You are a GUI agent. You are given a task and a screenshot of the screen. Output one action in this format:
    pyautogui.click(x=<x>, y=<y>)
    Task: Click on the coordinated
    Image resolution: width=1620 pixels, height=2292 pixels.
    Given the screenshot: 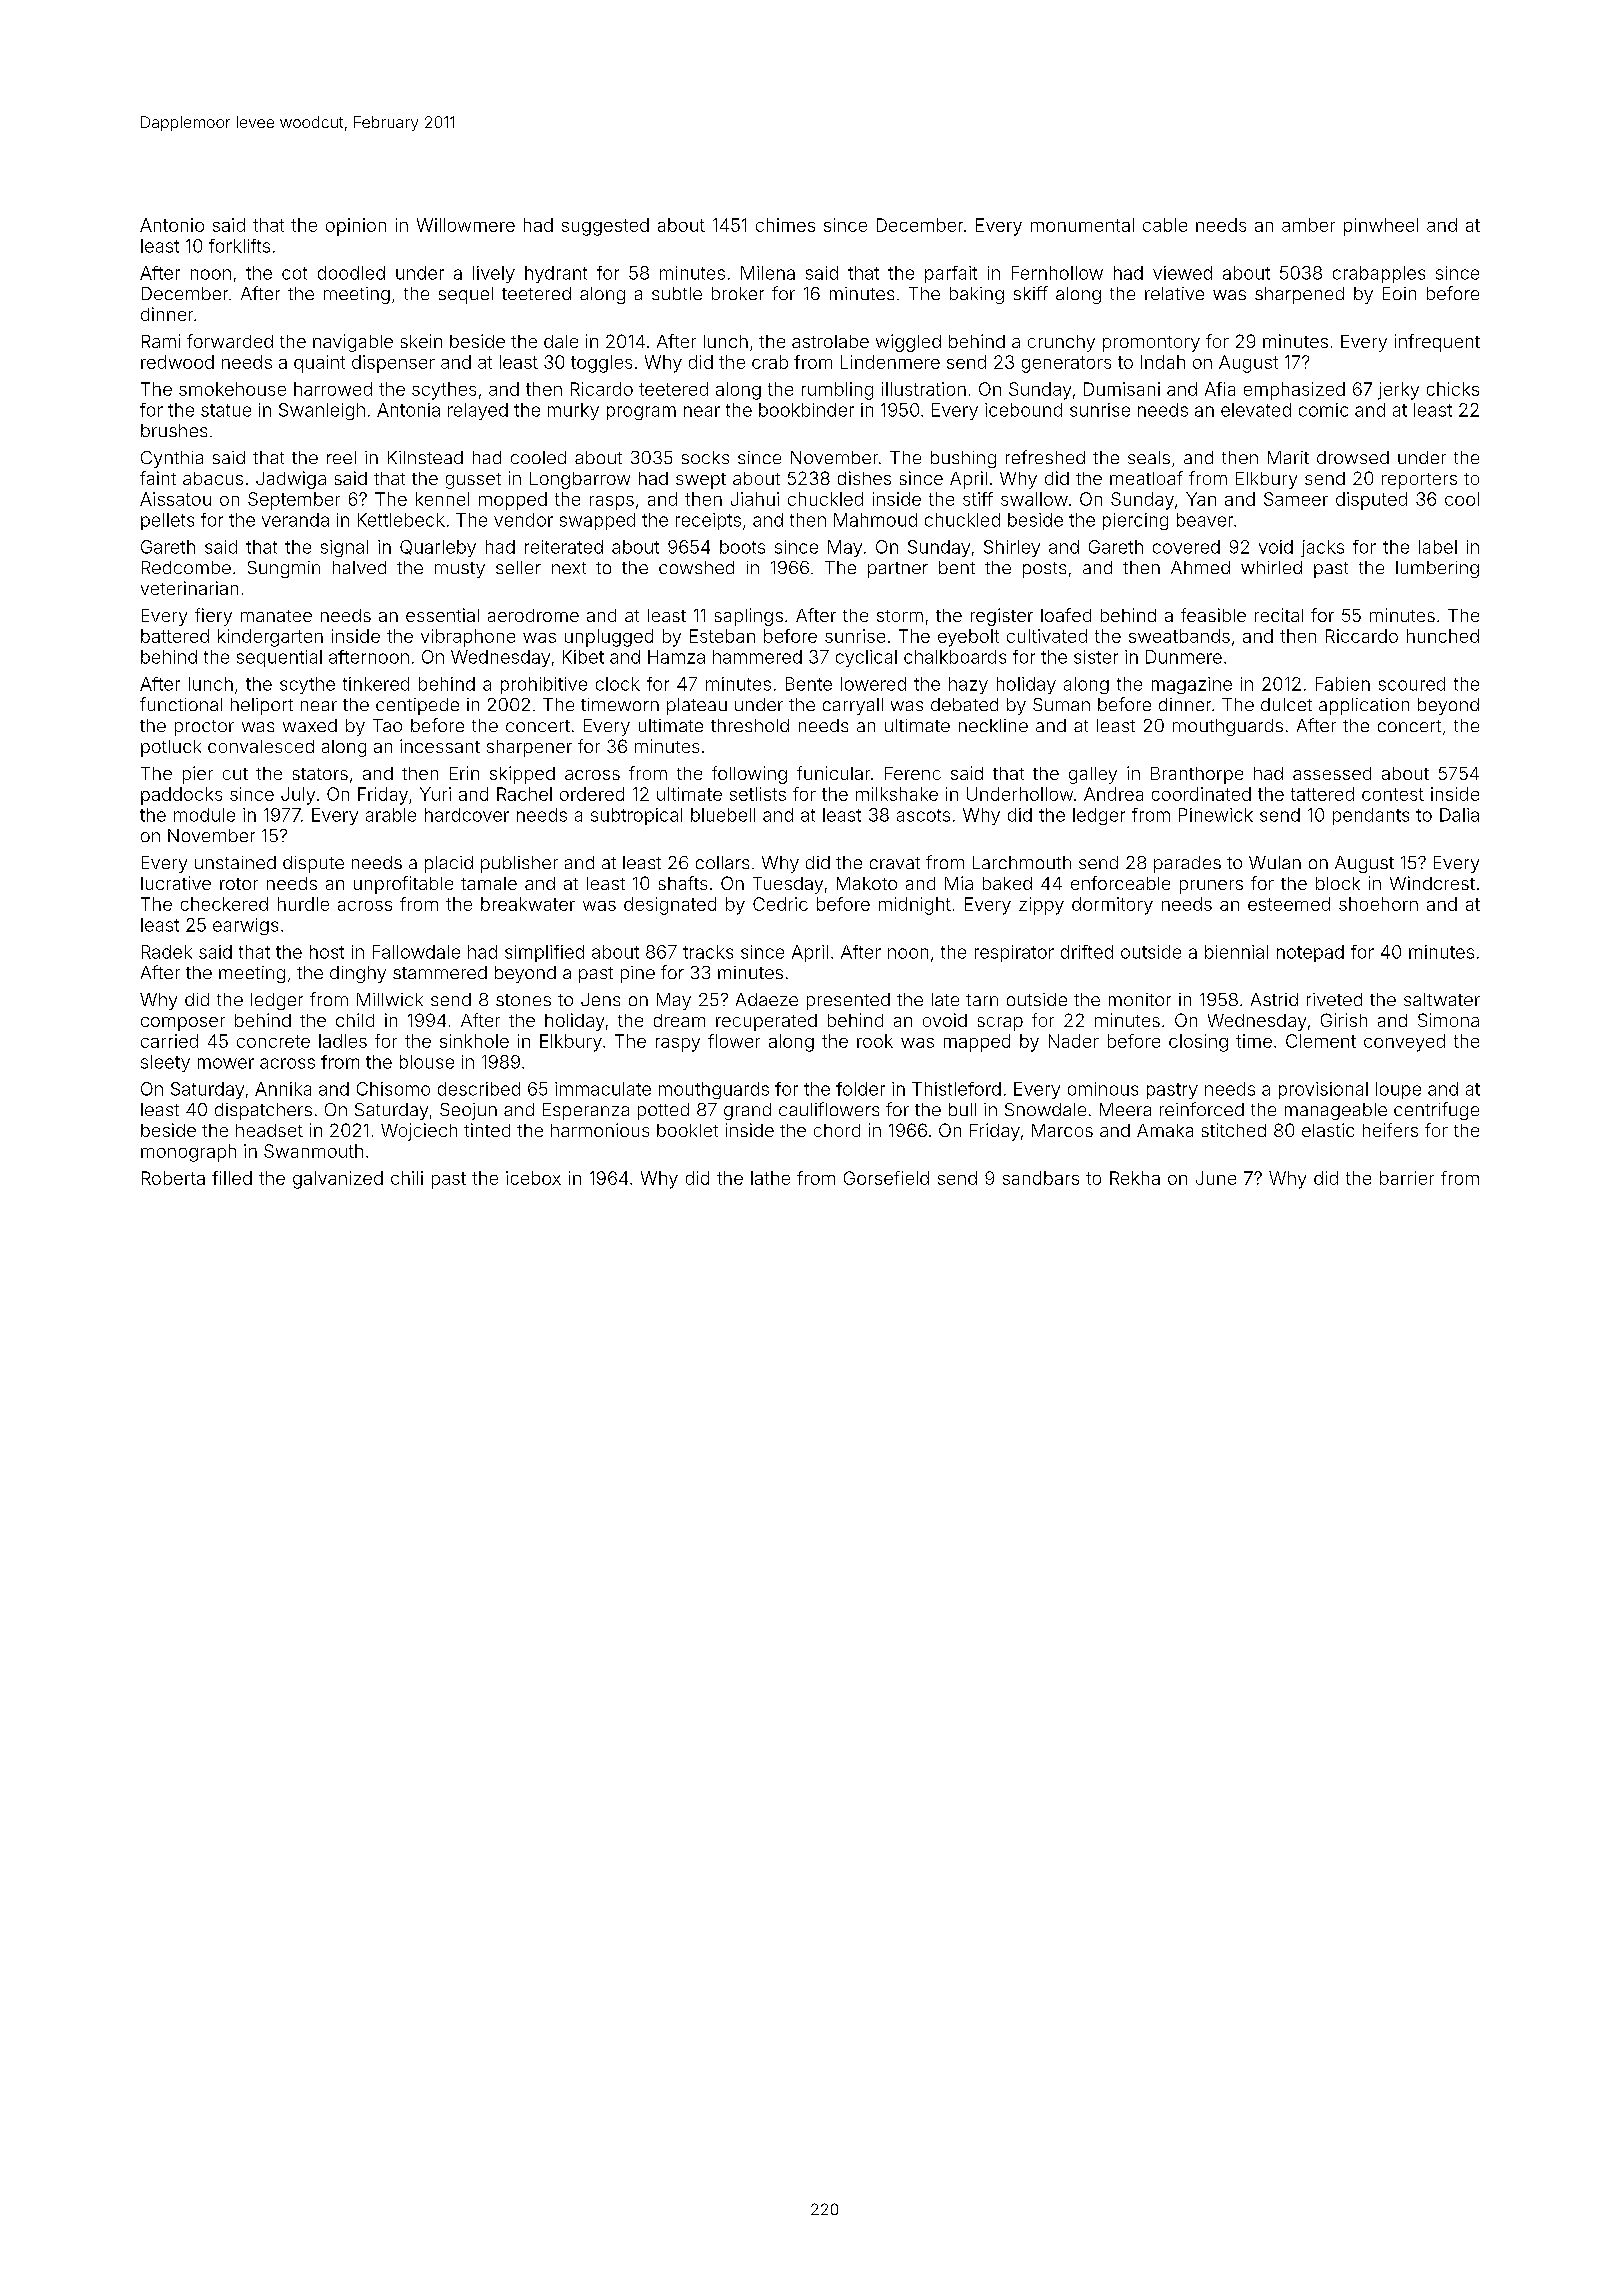 What is the action you would take?
    pyautogui.click(x=1201, y=794)
